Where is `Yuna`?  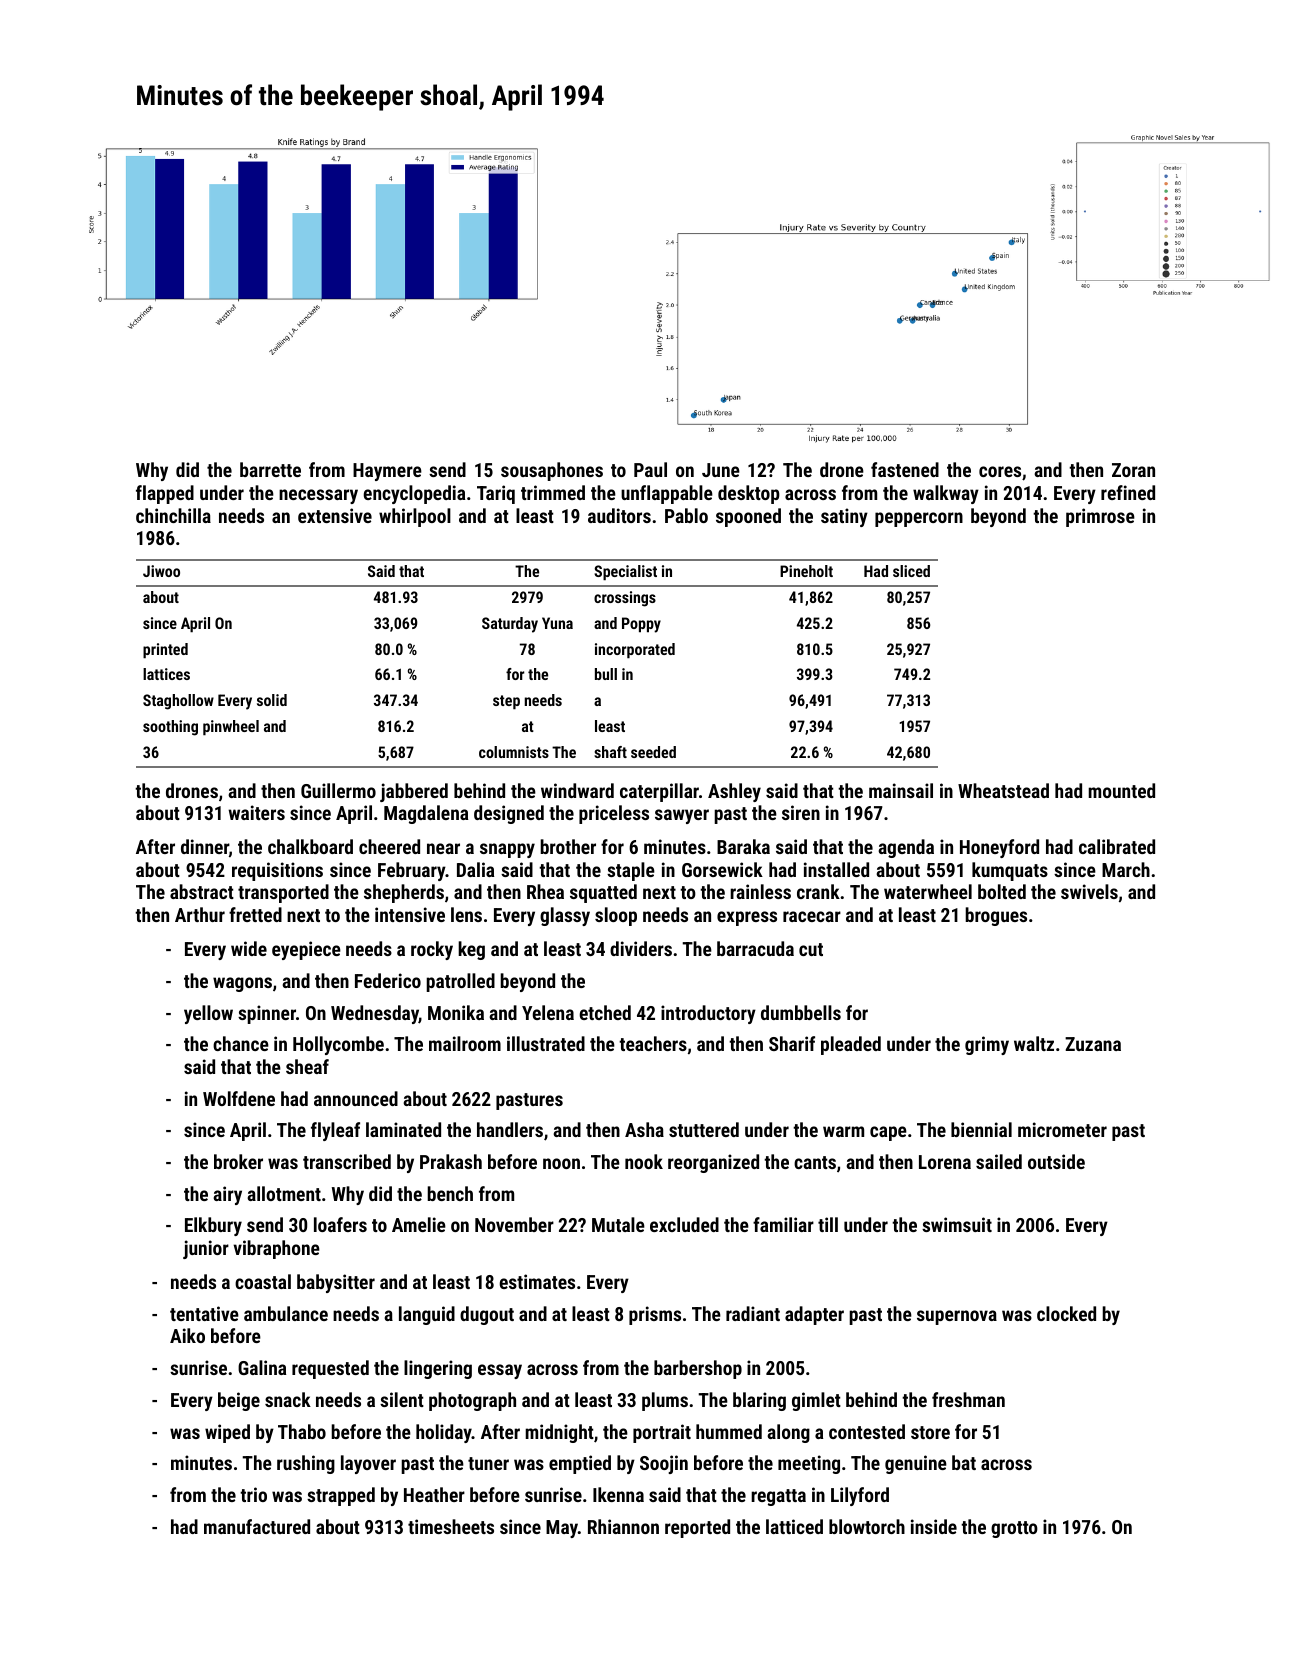 Yuna is located at coordinates (557, 623).
